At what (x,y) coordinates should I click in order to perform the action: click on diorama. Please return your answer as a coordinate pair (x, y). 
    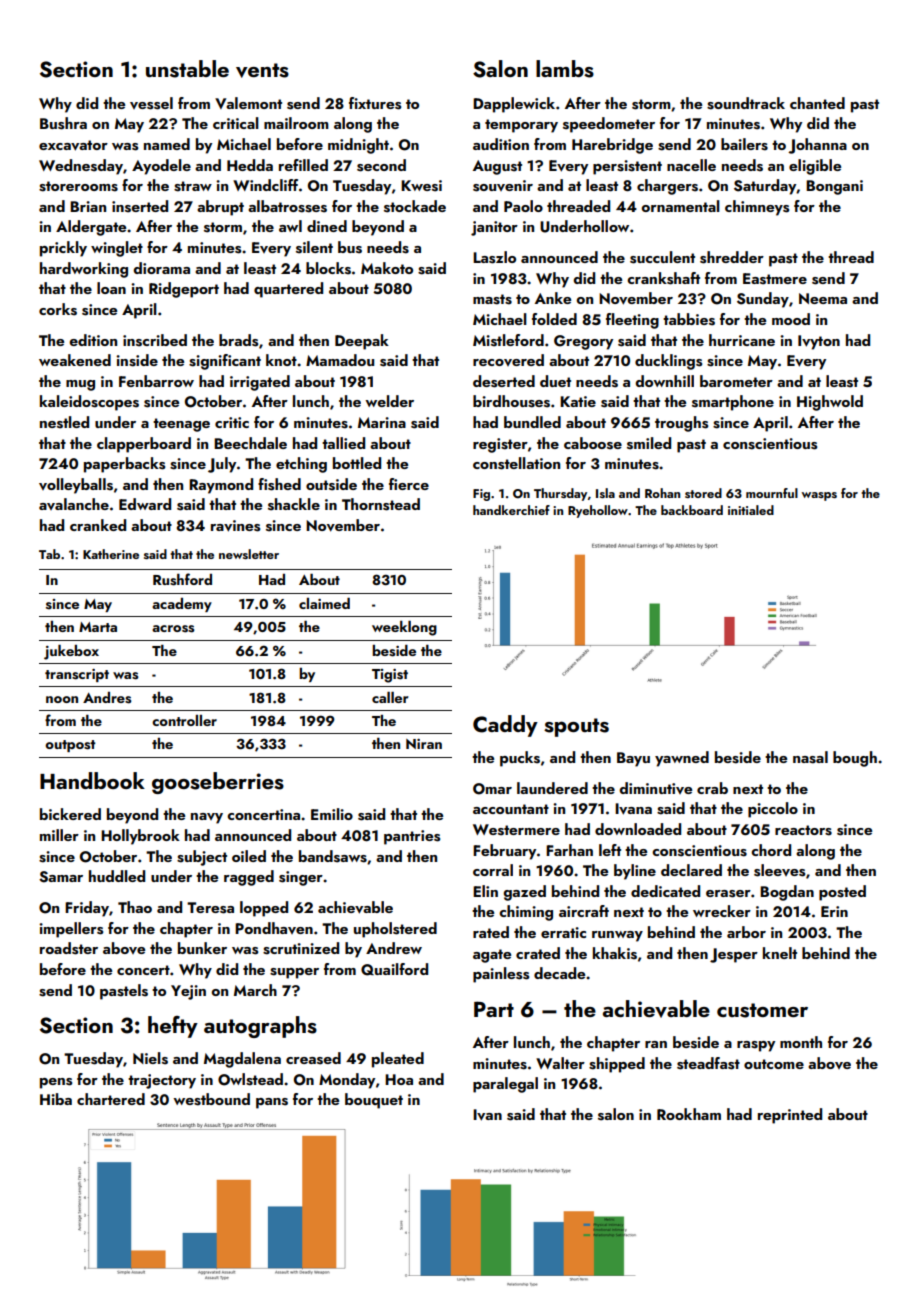
    Looking at the image, I should click on (161, 268).
